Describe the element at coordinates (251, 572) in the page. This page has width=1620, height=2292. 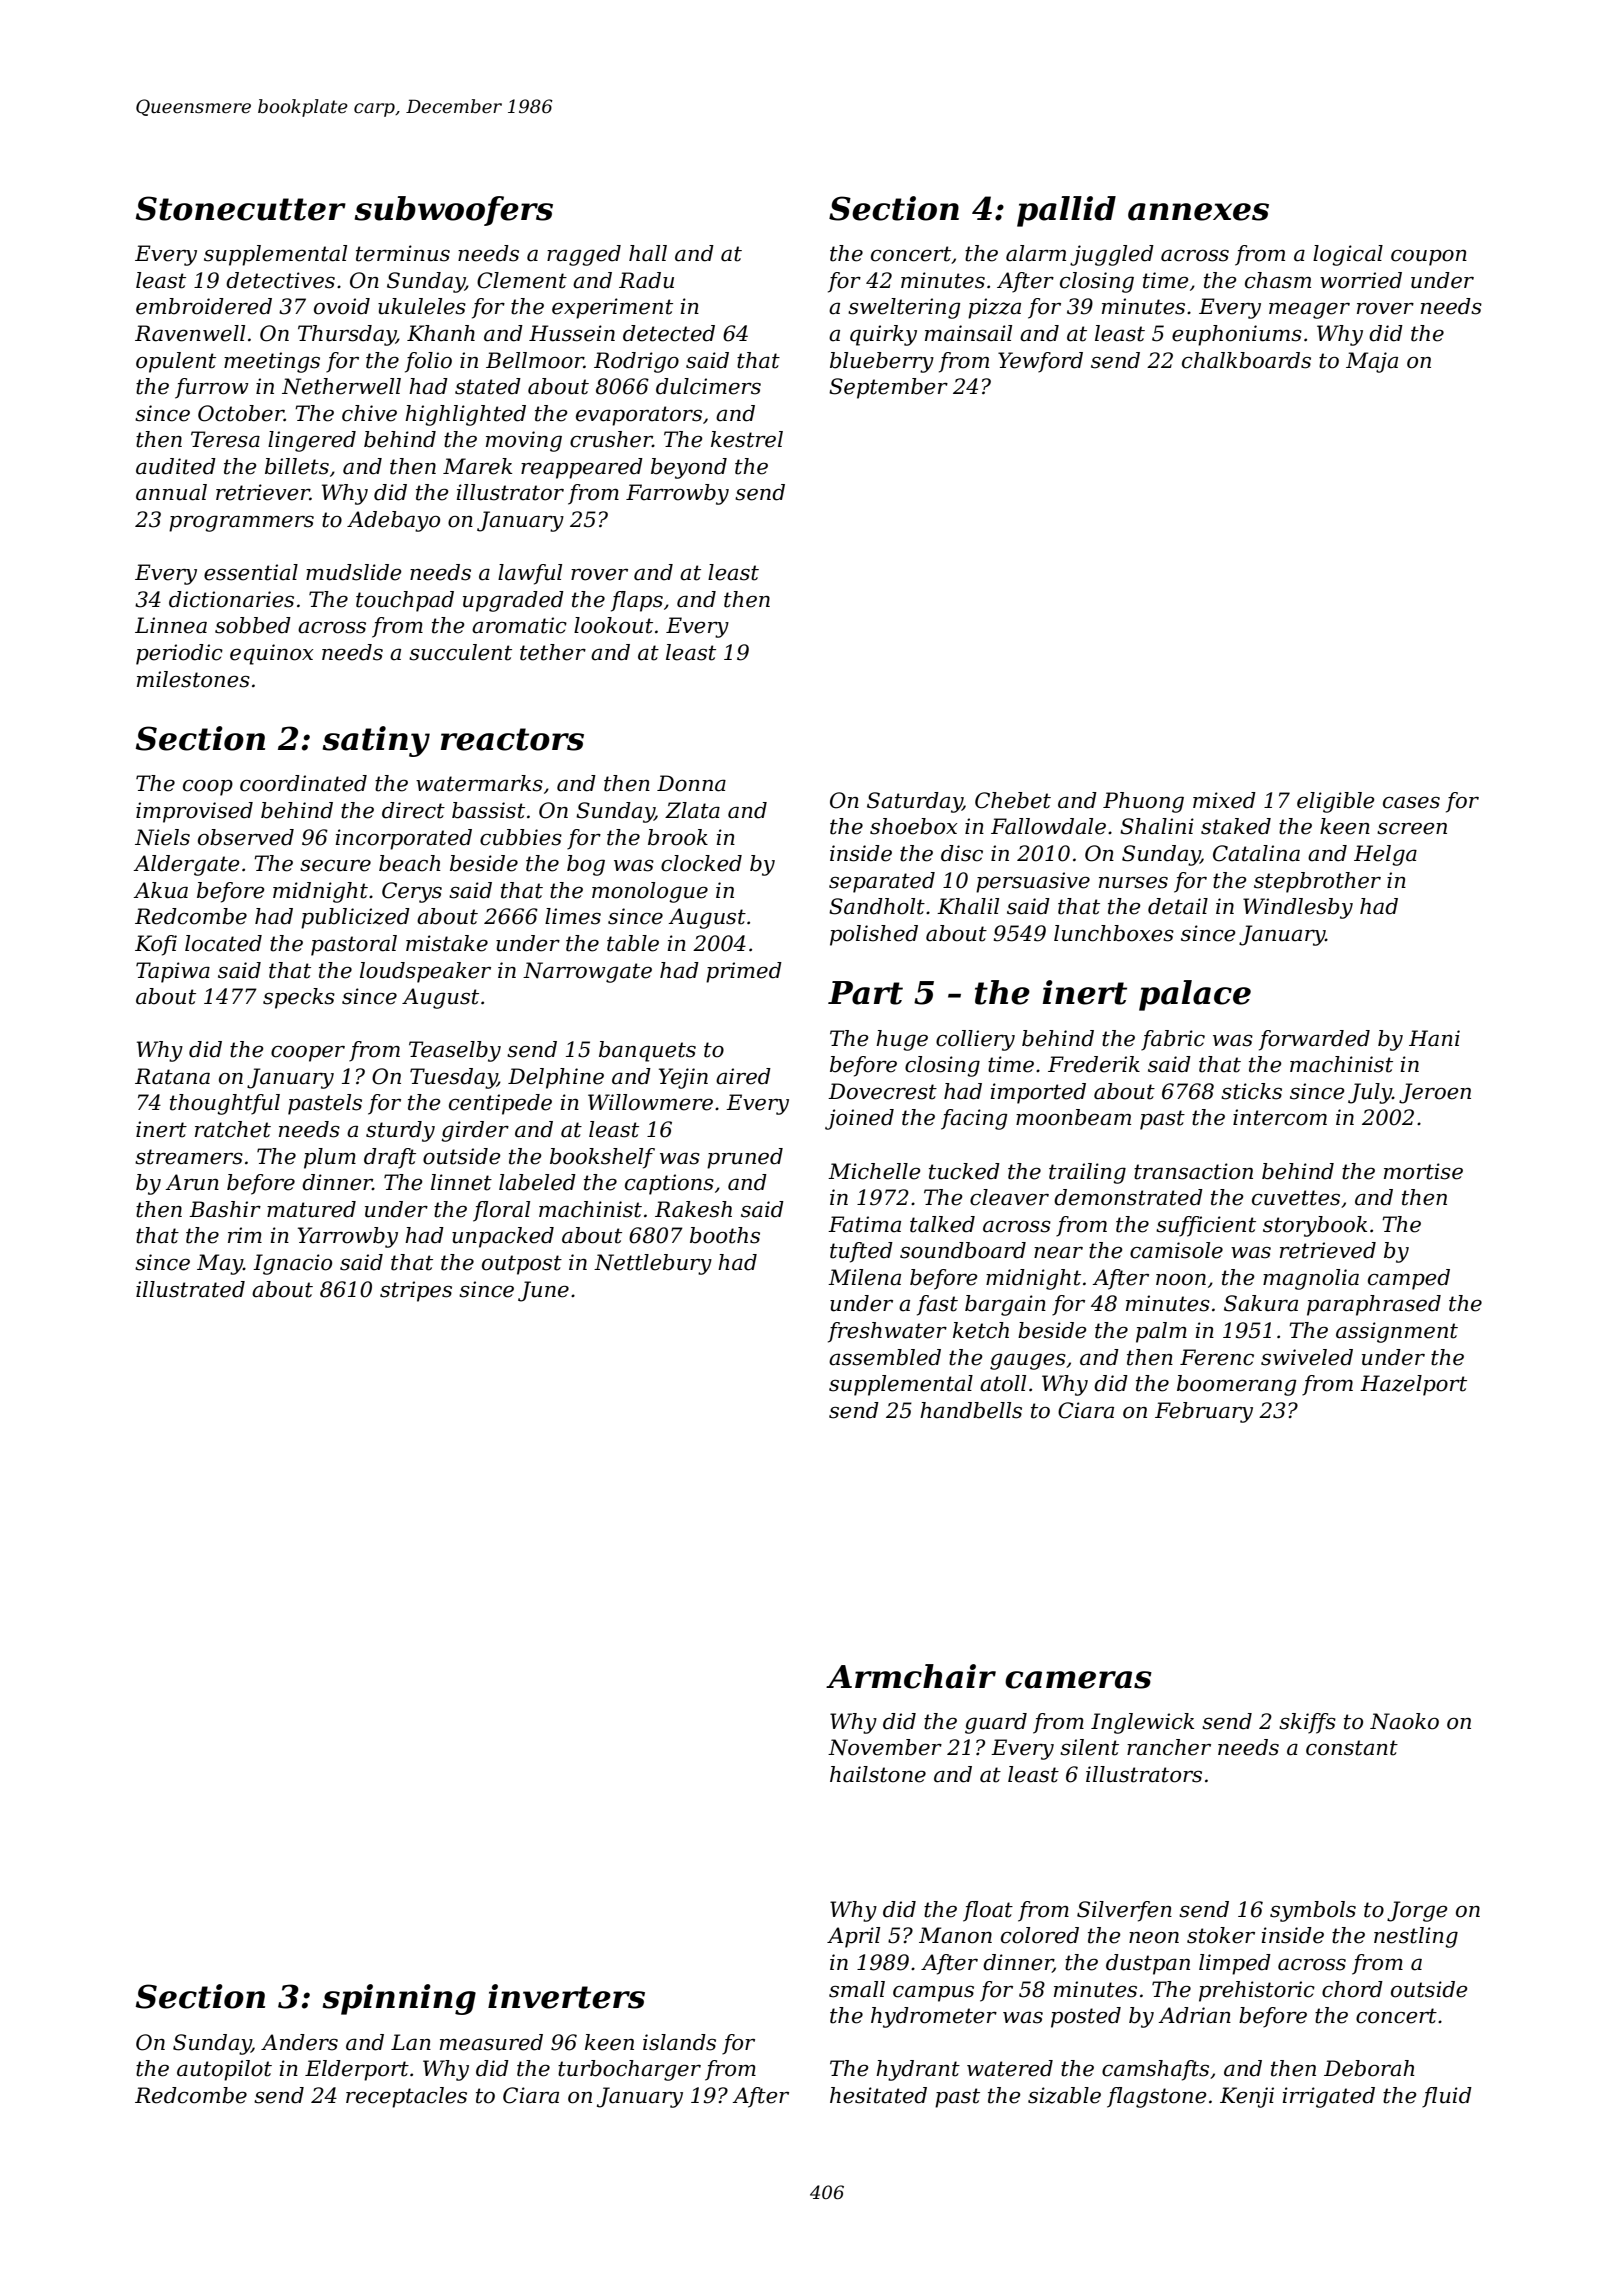
I see `essential` at that location.
